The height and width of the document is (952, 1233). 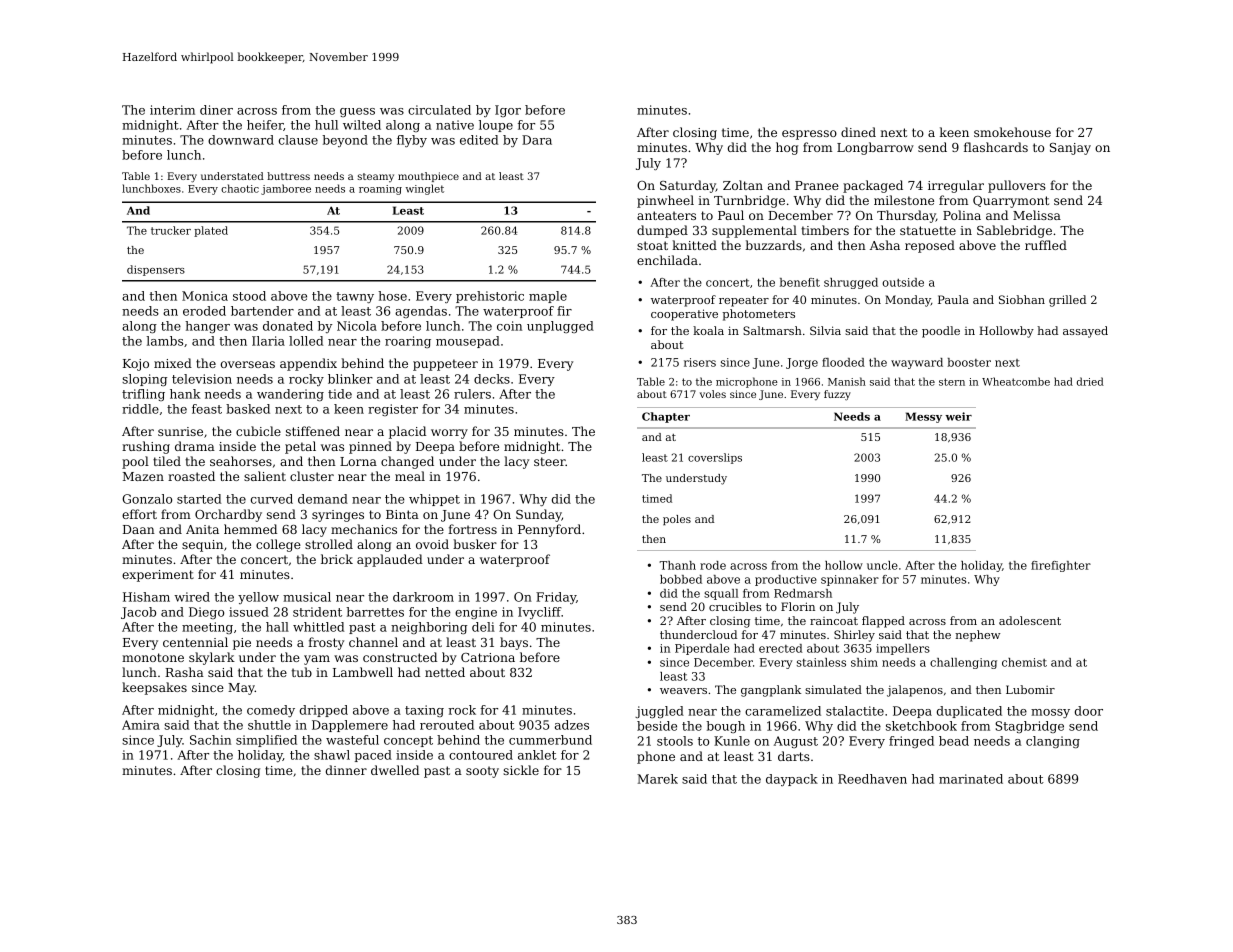 What do you see at coordinates (969, 362) in the document?
I see `booster` at bounding box center [969, 362].
